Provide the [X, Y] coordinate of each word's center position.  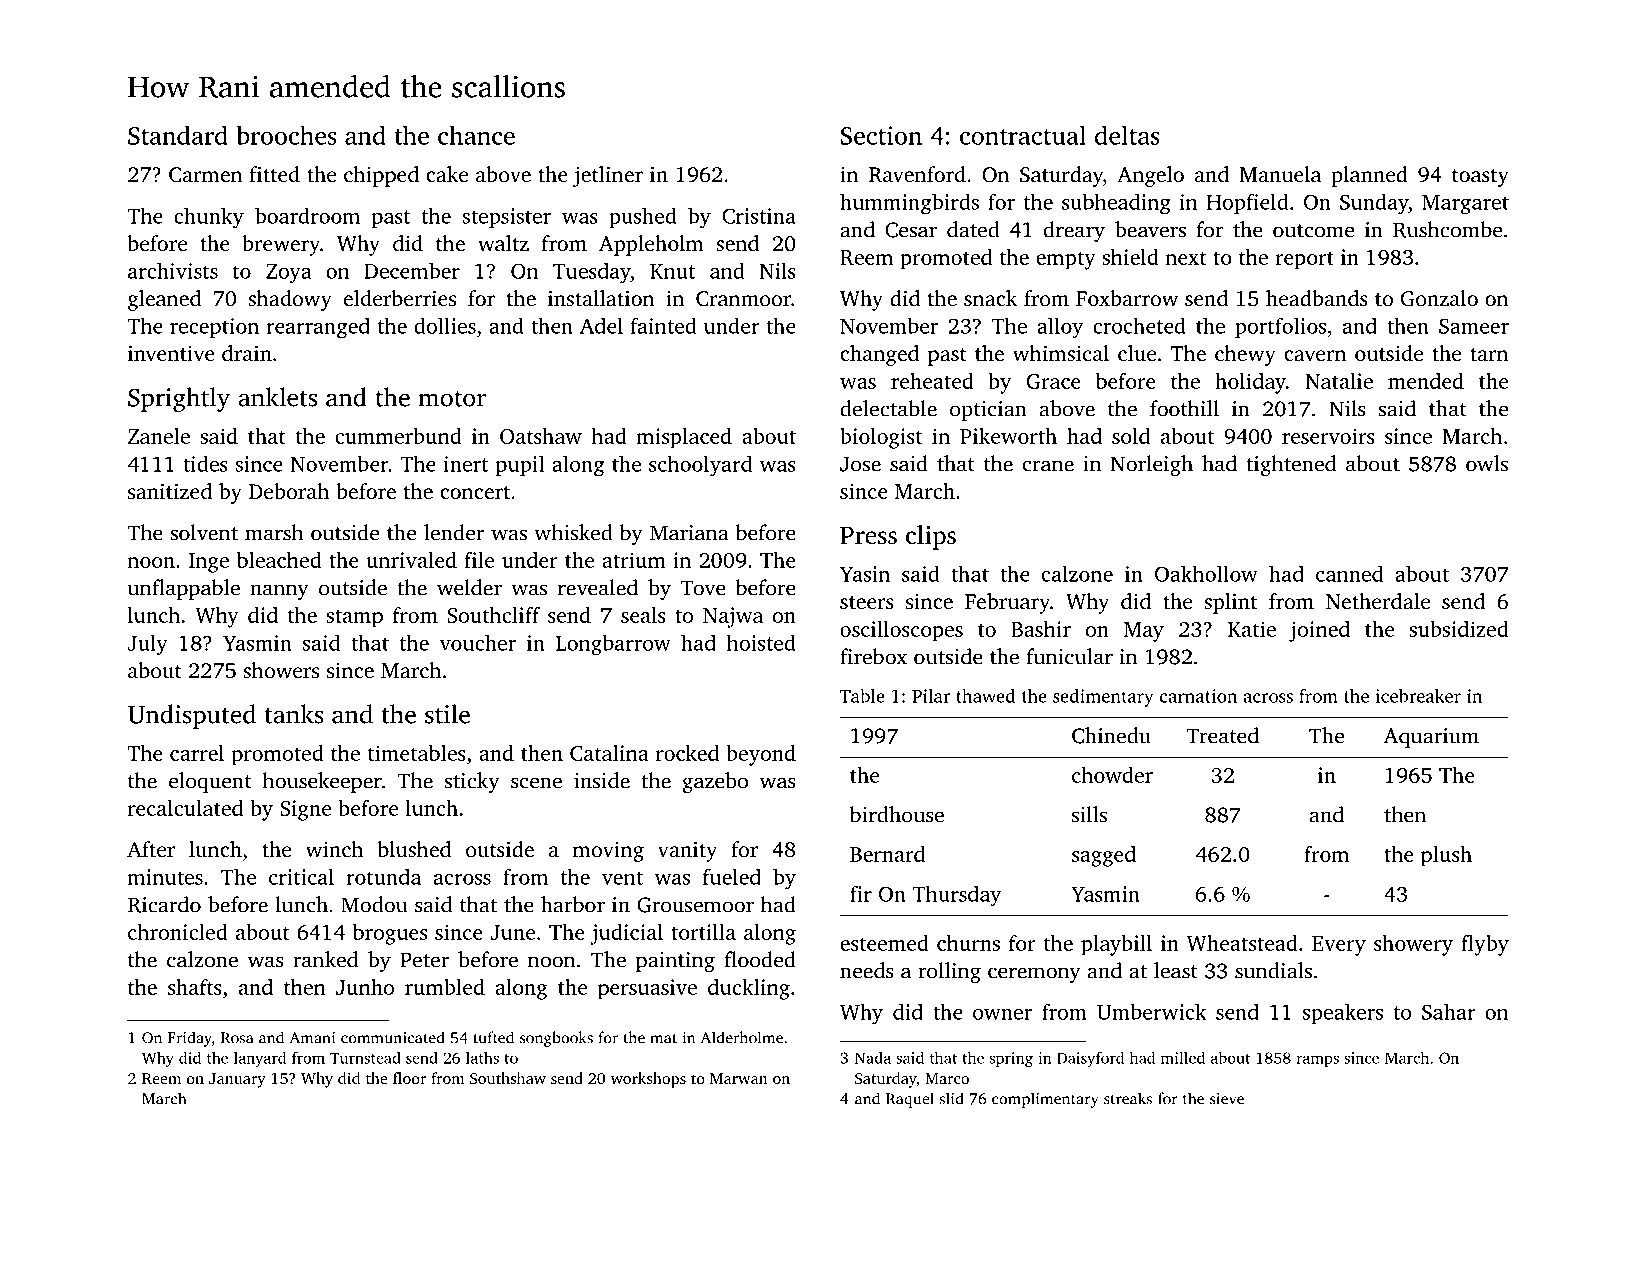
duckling [749, 989]
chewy [1245, 355]
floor [409, 1078]
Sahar [1449, 1011]
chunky [209, 217]
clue [1137, 353]
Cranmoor [743, 299]
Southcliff [493, 615]
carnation [1198, 696]
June [513, 932]
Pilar [931, 696]
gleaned [164, 300]
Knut [672, 271]
